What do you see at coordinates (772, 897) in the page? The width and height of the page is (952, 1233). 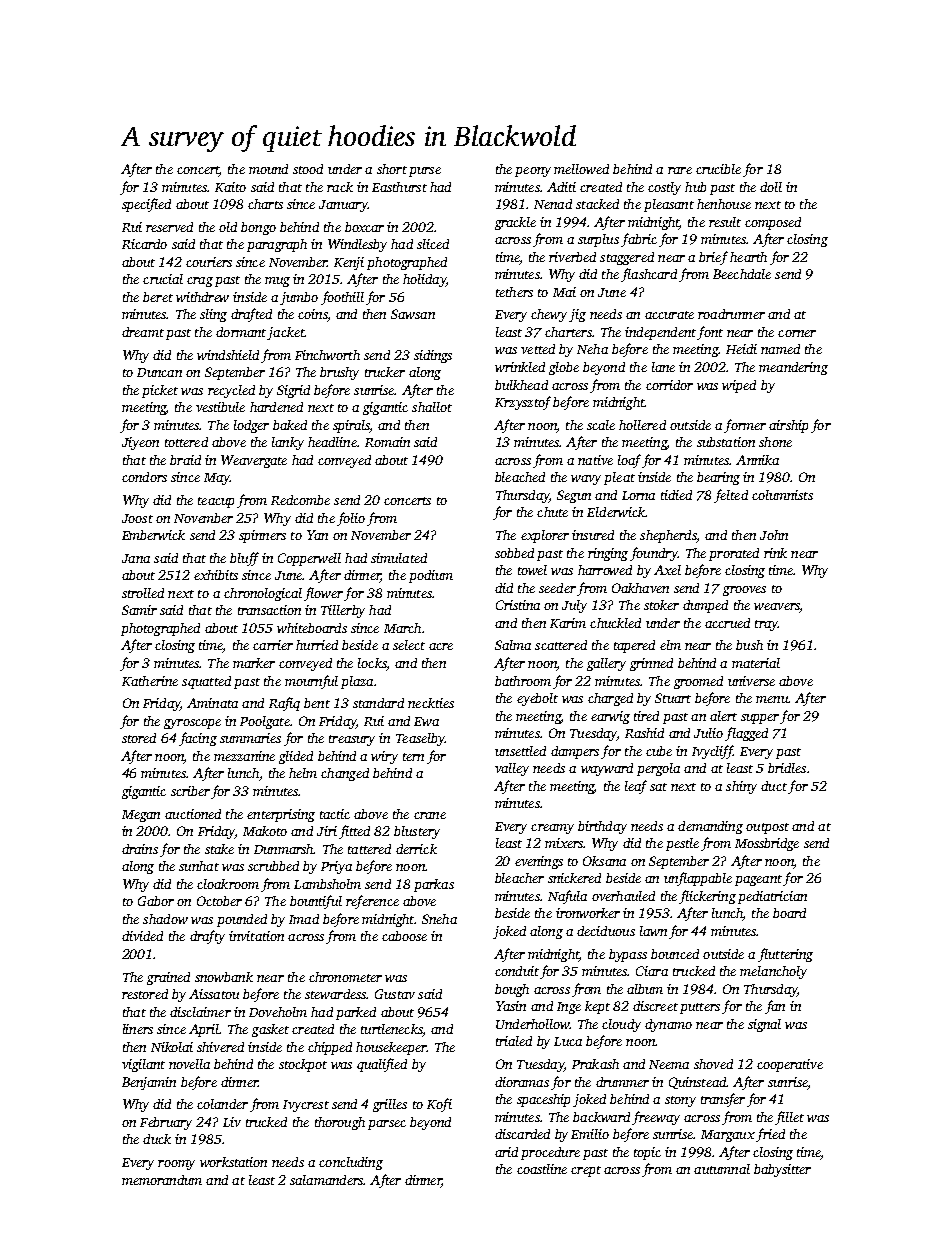 I see `pediatrician` at bounding box center [772, 897].
